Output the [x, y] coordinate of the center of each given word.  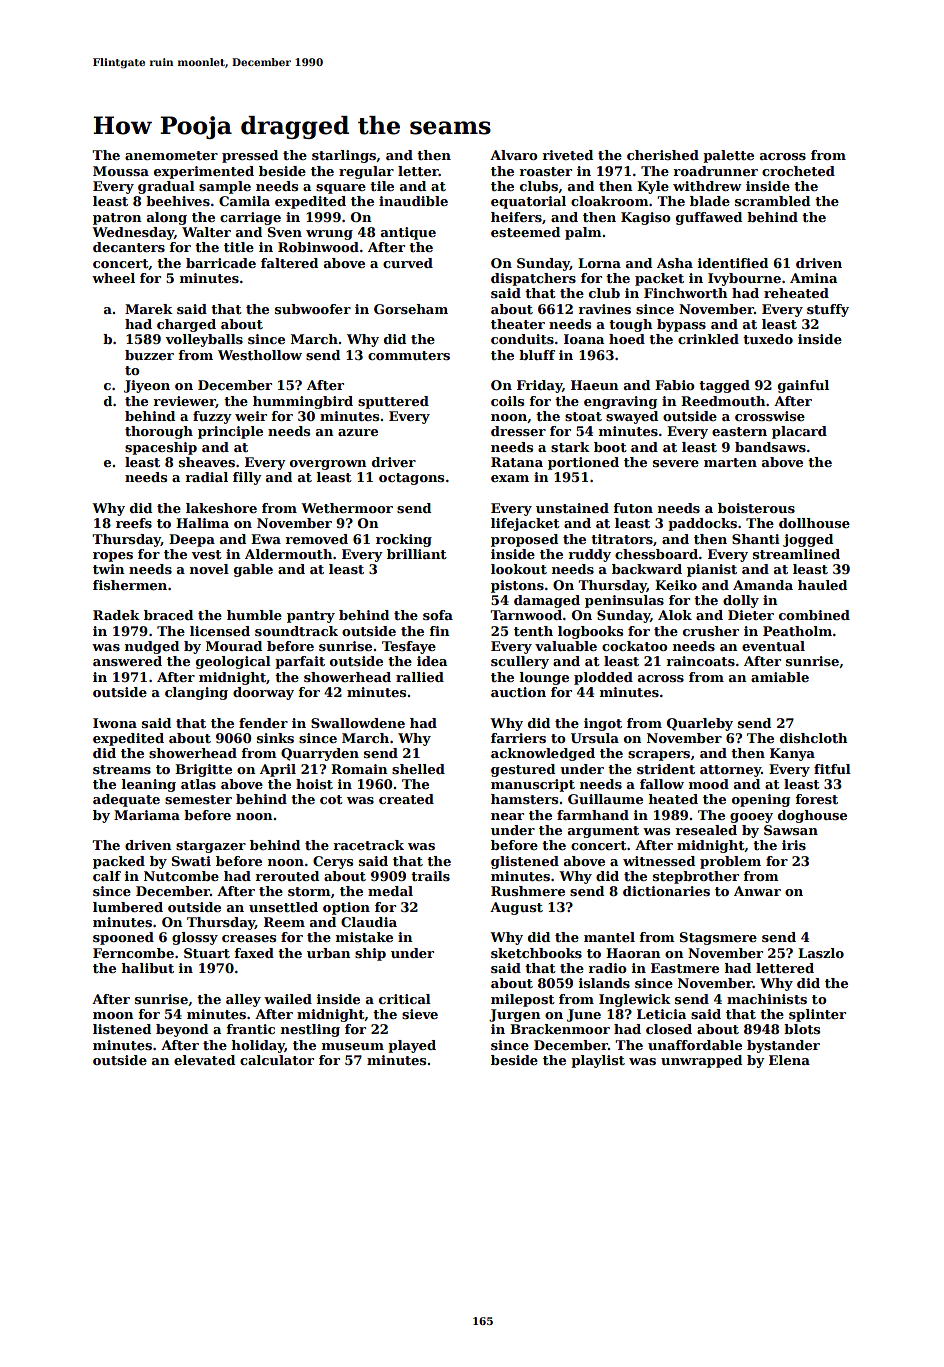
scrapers [659, 756]
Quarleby [700, 724]
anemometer [171, 155]
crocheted [798, 171]
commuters [409, 355]
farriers [518, 738]
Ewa [266, 539]
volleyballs [204, 340]
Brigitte [203, 770]
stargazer [211, 847]
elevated [204, 1060]
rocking [404, 540]
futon [633, 508]
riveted [567, 155]
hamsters [524, 799]
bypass [681, 325]
